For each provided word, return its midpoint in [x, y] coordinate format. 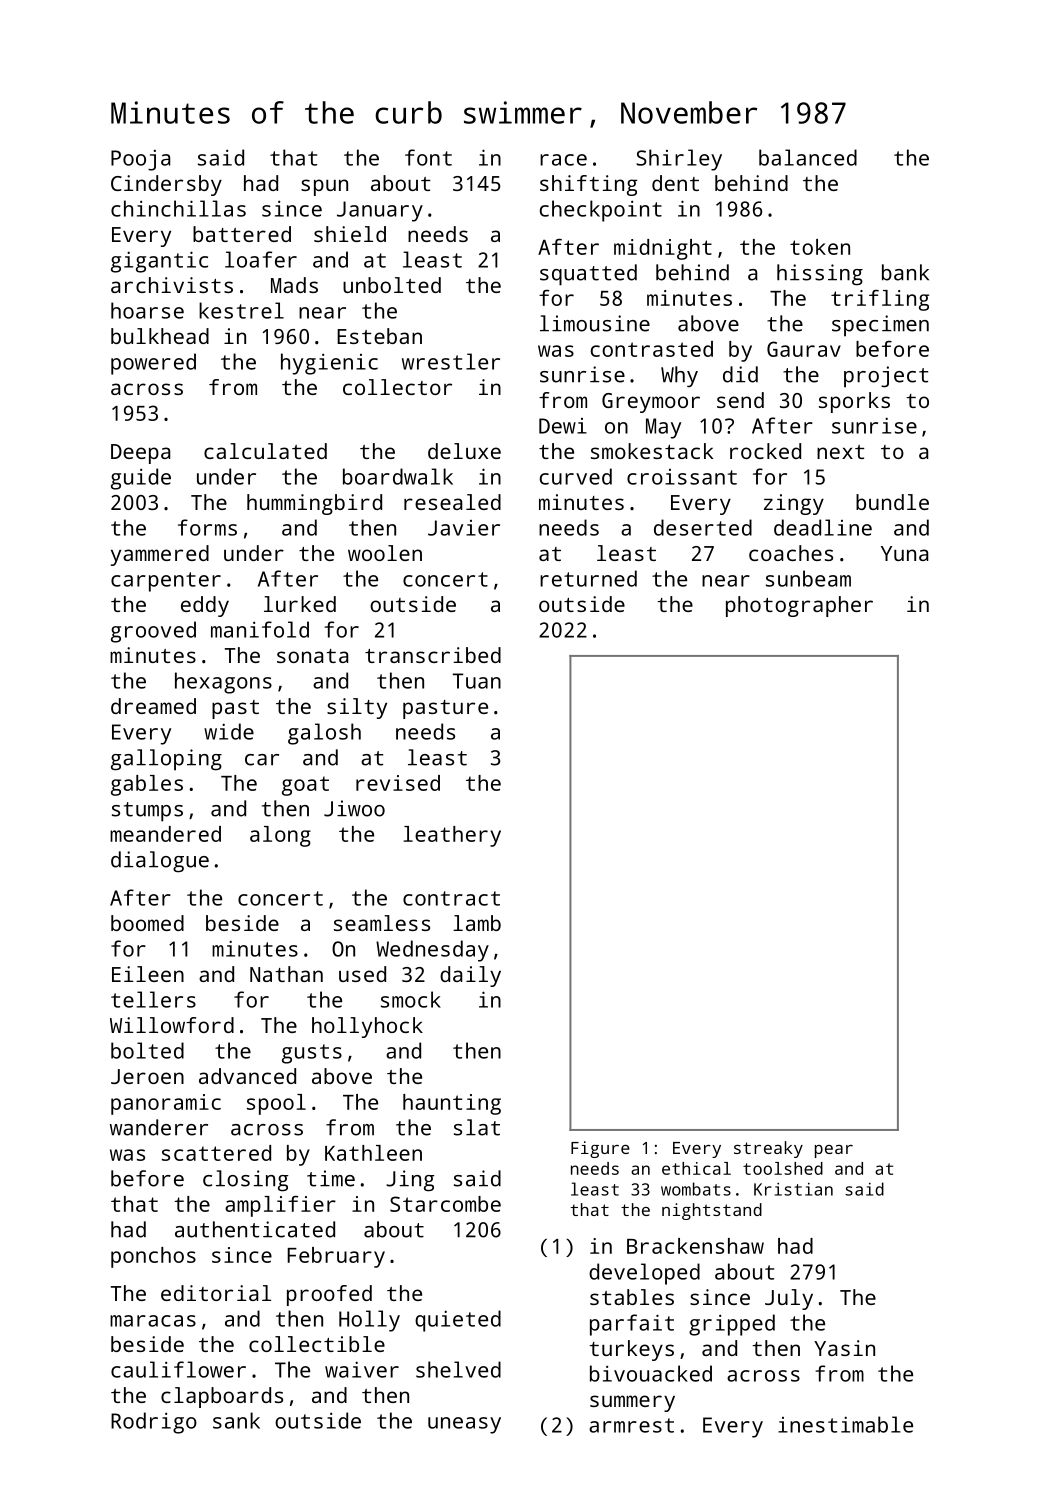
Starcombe [445, 1204]
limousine [595, 323]
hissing [820, 275]
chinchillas [178, 208]
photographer [799, 606]
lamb [477, 923]
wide [229, 731]
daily [470, 976]
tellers [153, 999]
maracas [153, 1321]
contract [451, 898]
